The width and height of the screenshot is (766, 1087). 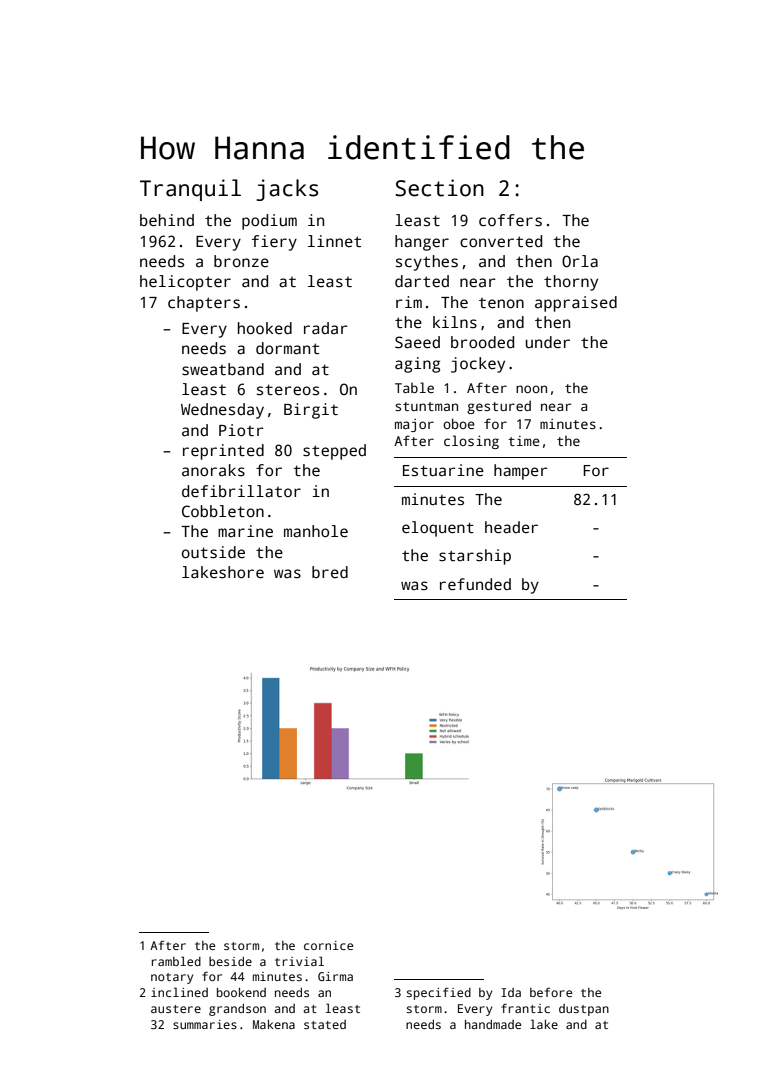 What do you see at coordinates (287, 190) in the screenshot?
I see `jacks` at bounding box center [287, 190].
